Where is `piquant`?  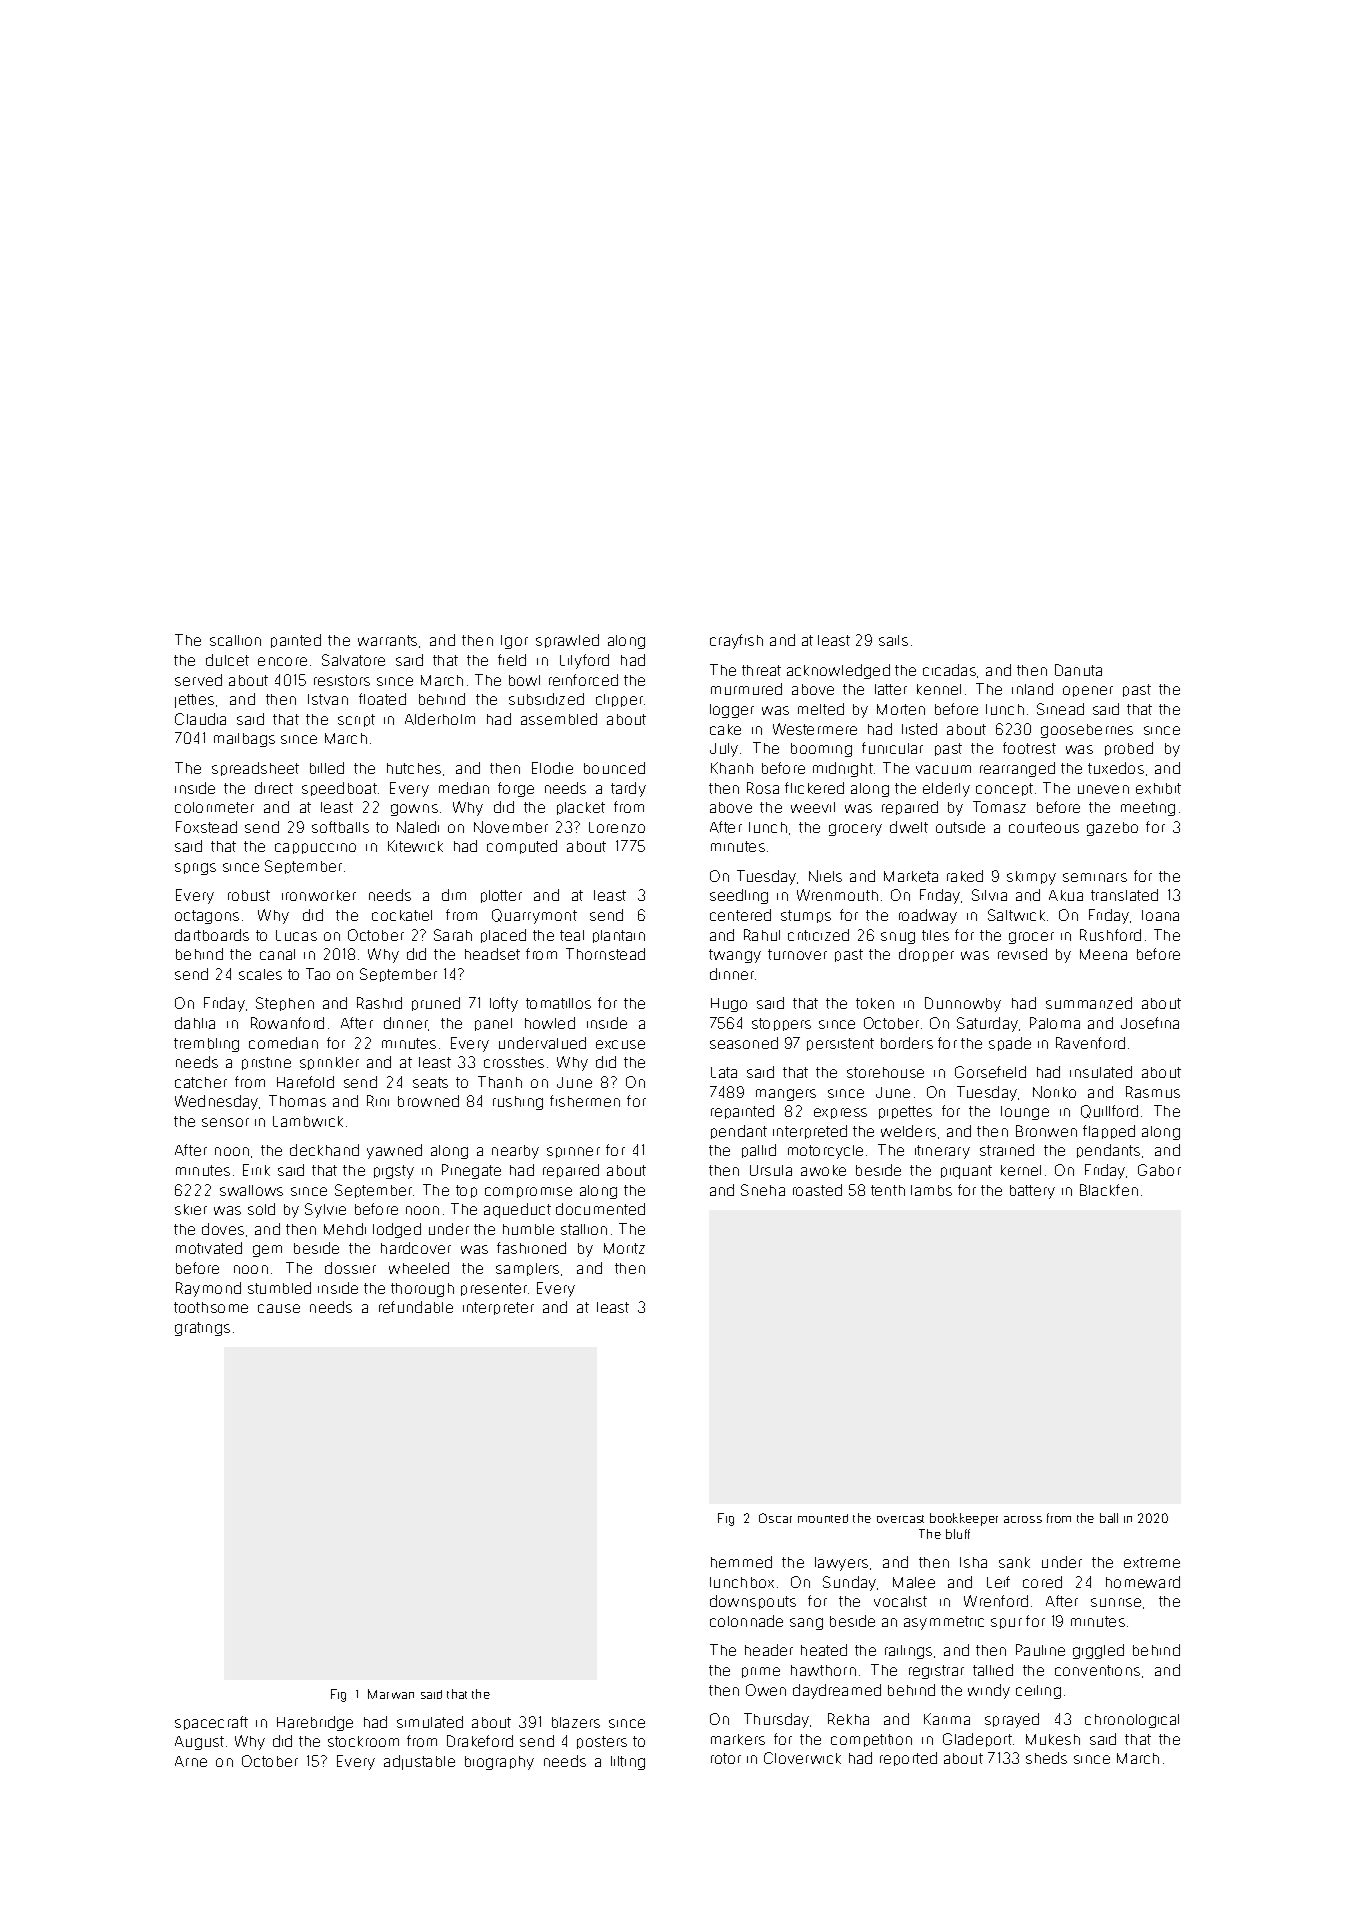 piquant is located at coordinates (966, 1172).
